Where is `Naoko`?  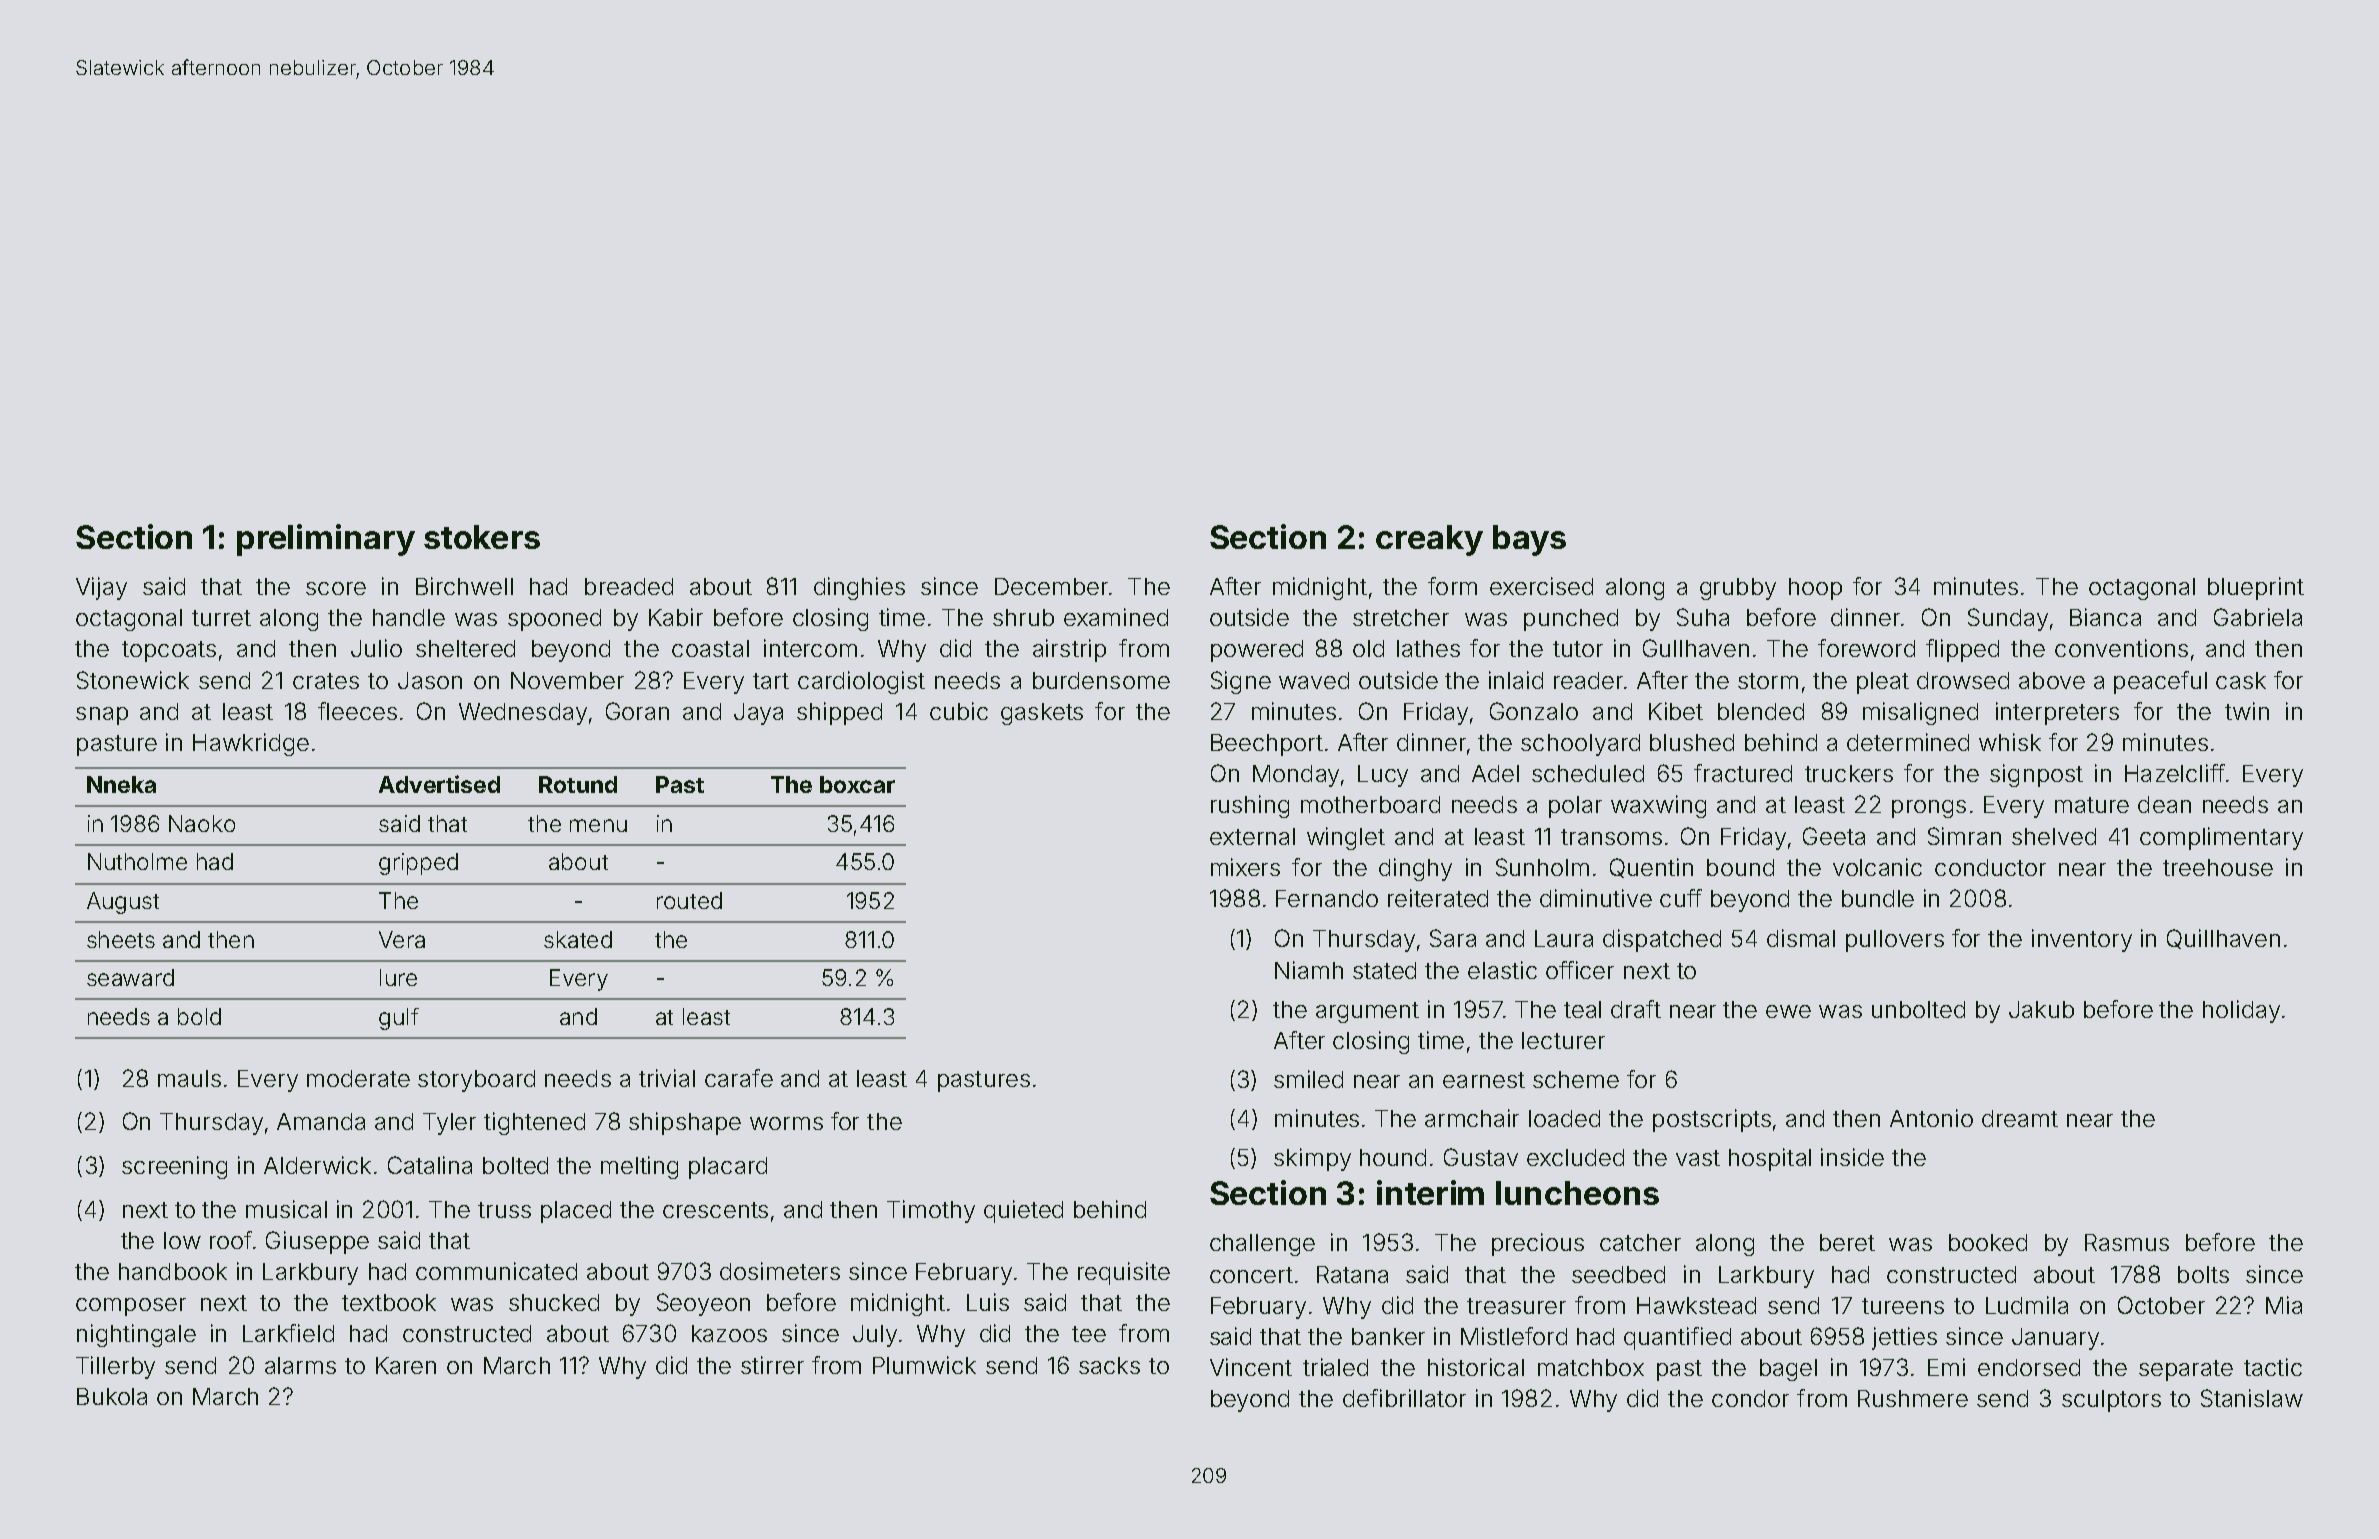 Naoko is located at coordinates (202, 823).
